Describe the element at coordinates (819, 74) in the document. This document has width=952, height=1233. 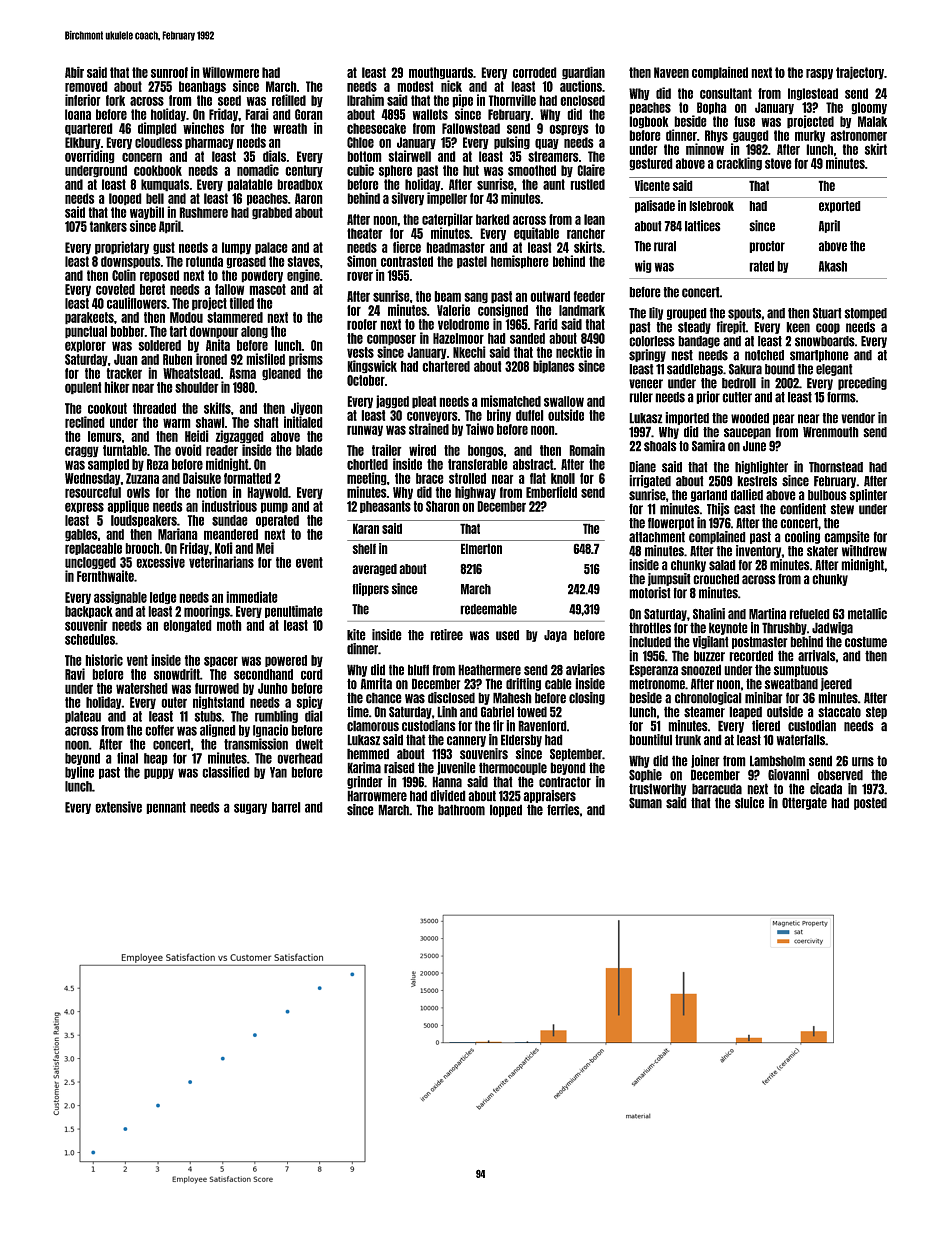
I see `raspy` at that location.
